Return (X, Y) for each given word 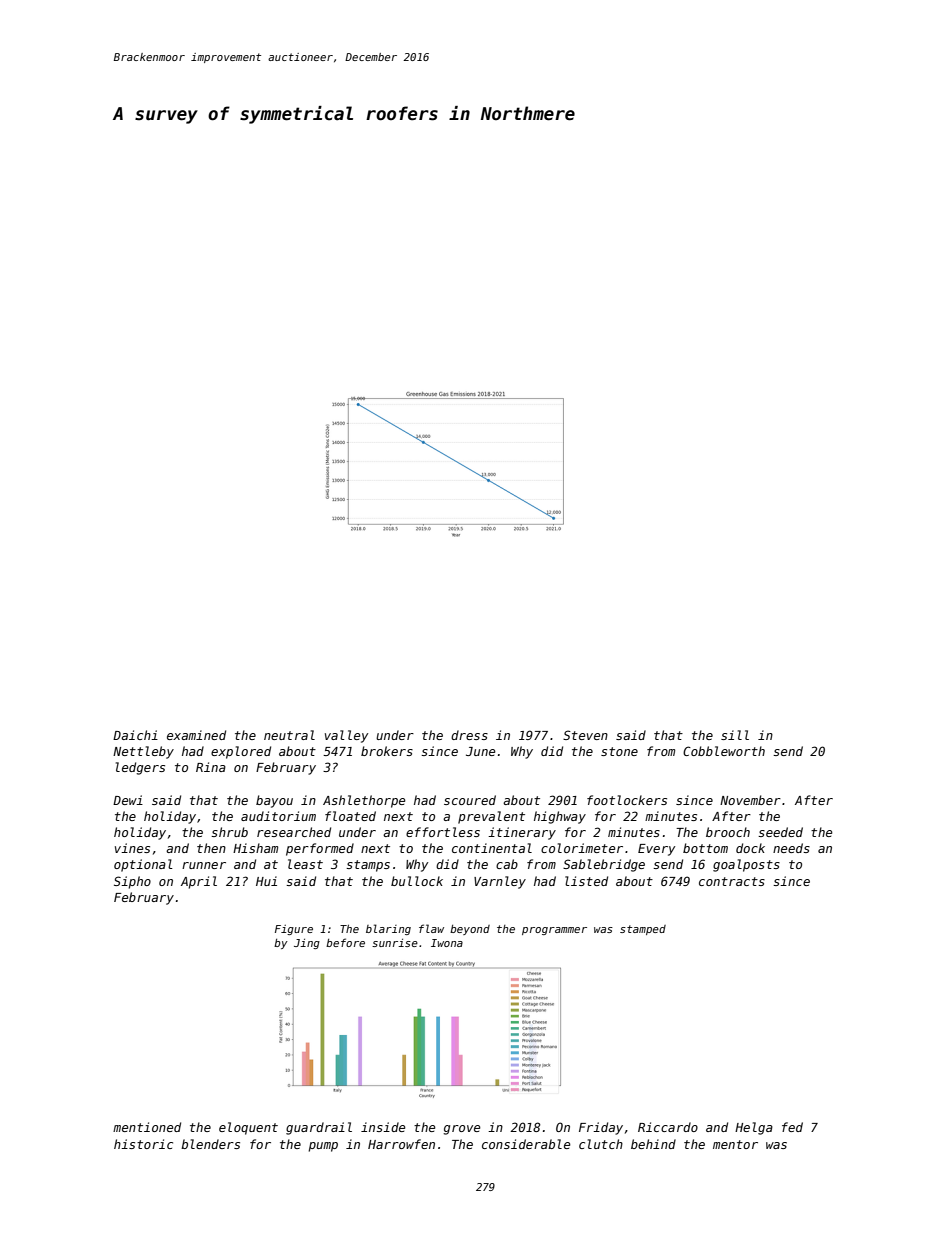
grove (462, 1130)
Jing (307, 944)
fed (792, 1127)
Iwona (447, 943)
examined (196, 735)
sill (735, 735)
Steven (585, 735)
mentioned (147, 1127)
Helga (754, 1128)
